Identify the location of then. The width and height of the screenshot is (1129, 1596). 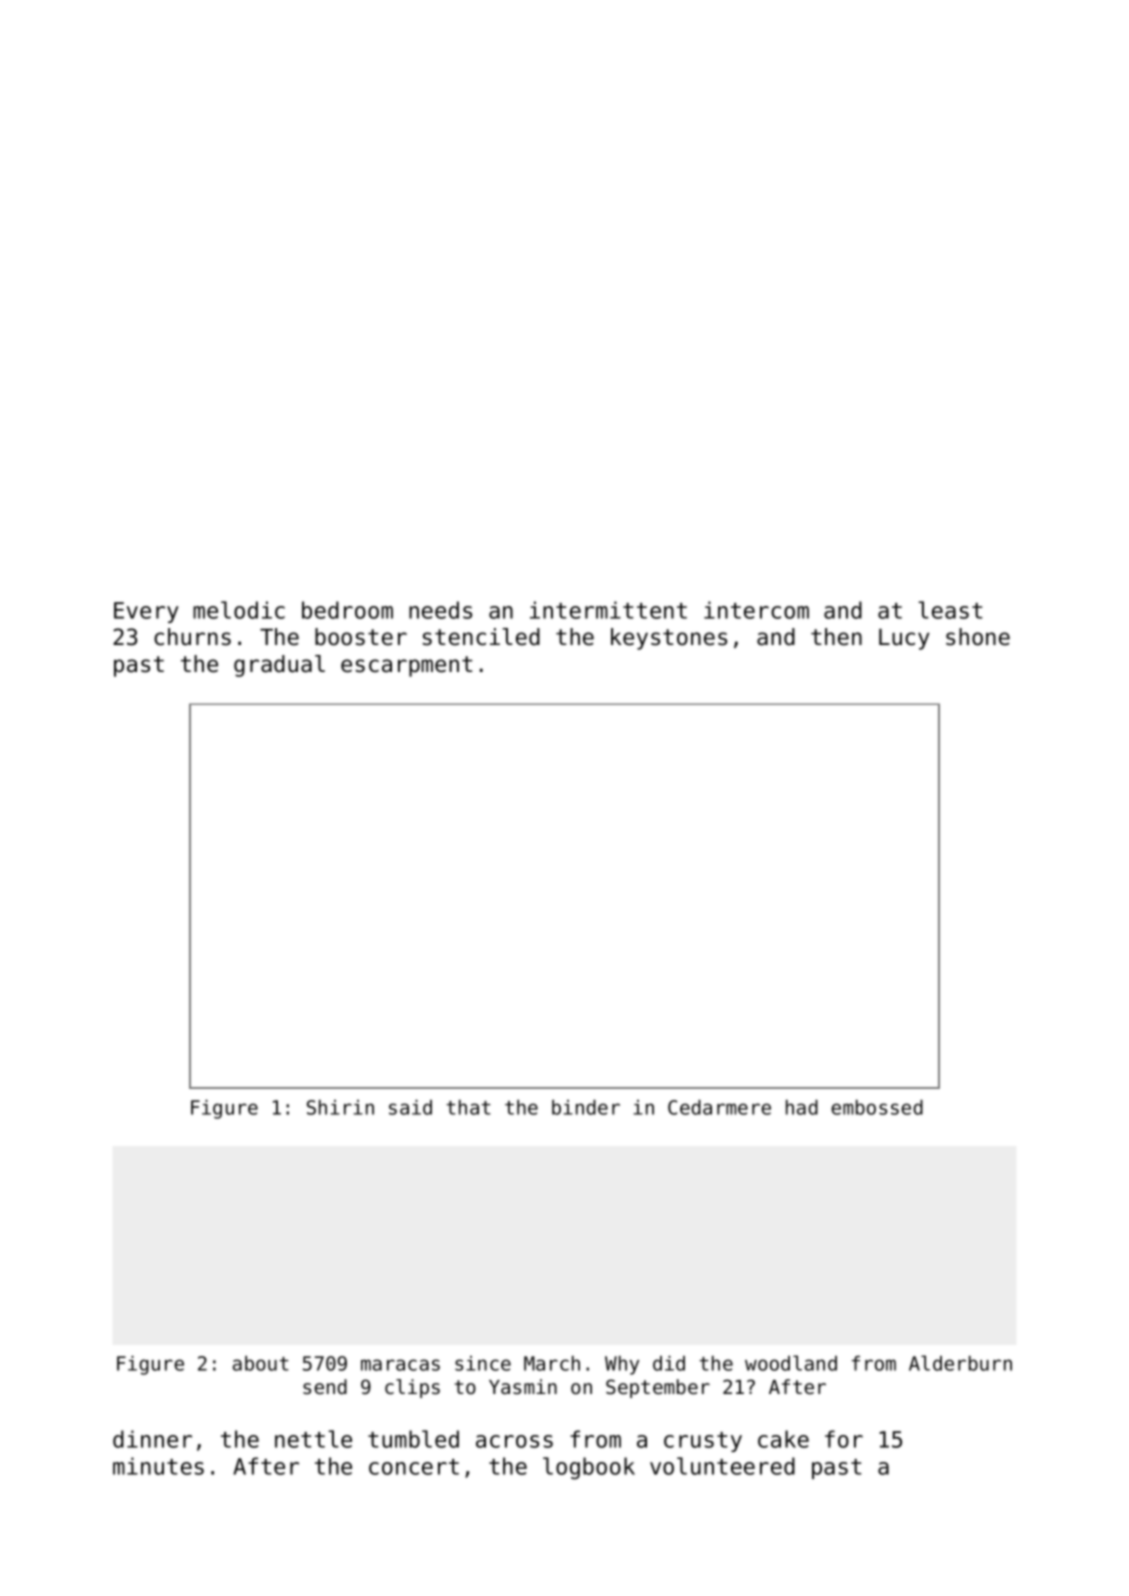
(836, 637).
